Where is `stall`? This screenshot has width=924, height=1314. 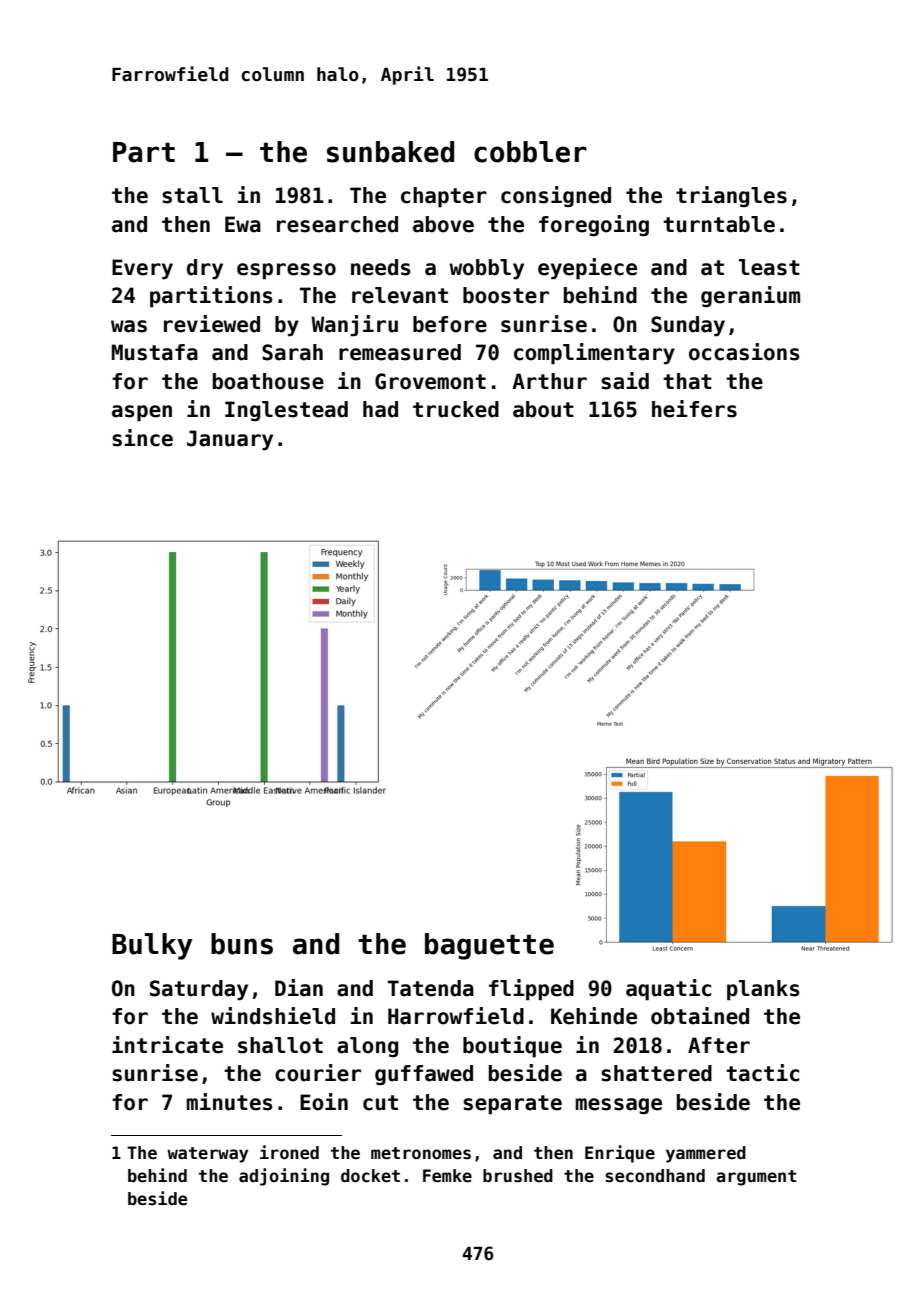
stall is located at coordinates (192, 195).
